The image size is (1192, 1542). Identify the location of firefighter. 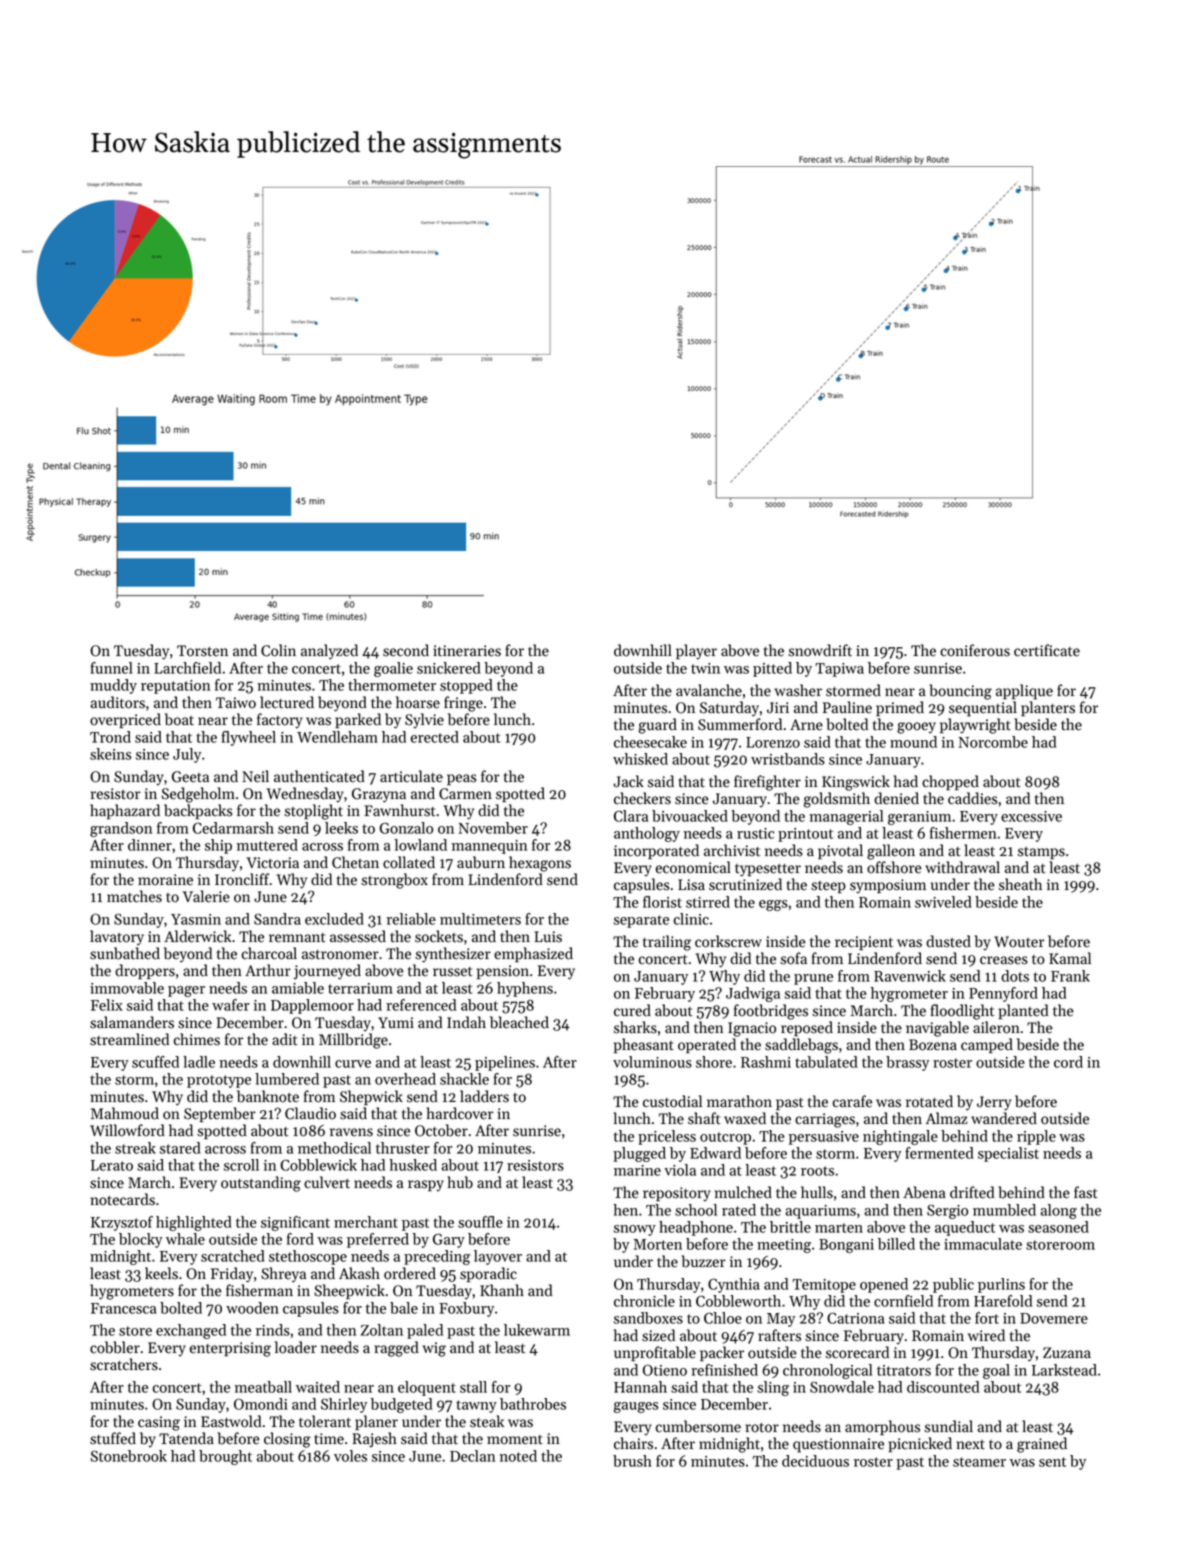
(767, 783).
